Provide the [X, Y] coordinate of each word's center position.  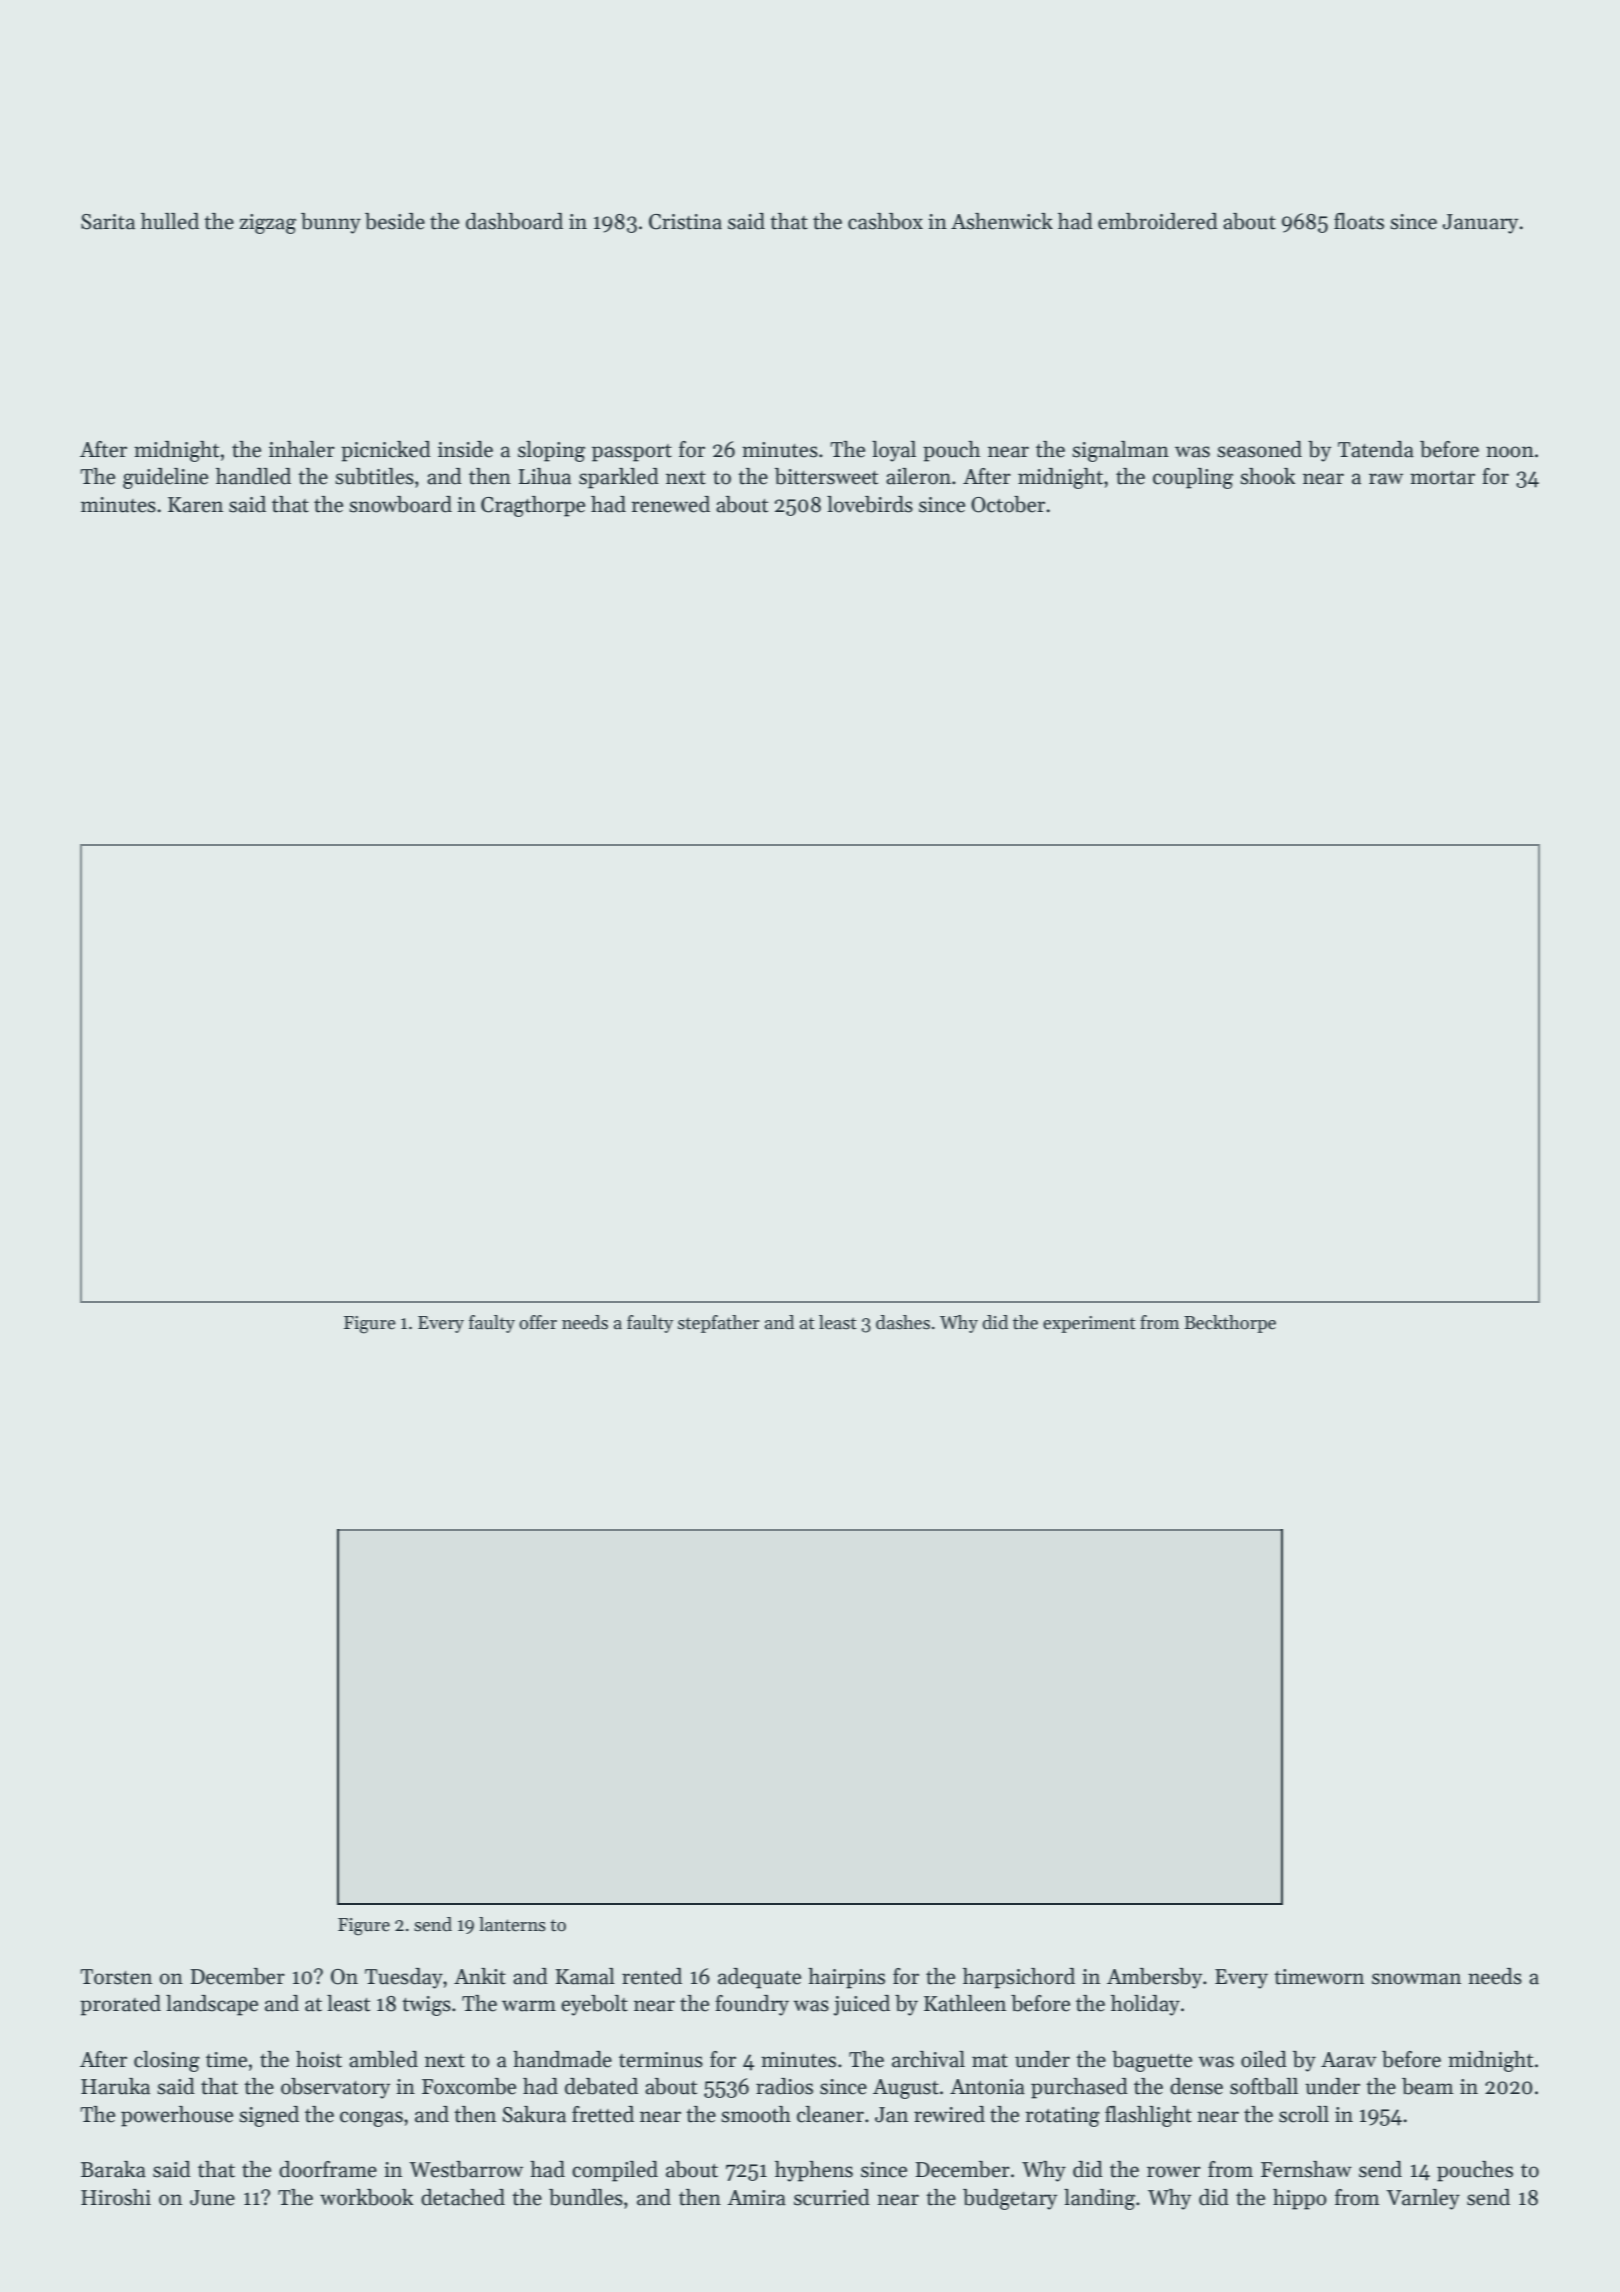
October [1008, 504]
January [1480, 224]
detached [463, 2197]
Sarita [108, 222]
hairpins [846, 1978]
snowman [1416, 1979]
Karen [195, 505]
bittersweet [826, 476]
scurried [832, 2197]
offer [538, 1322]
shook [1267, 476]
